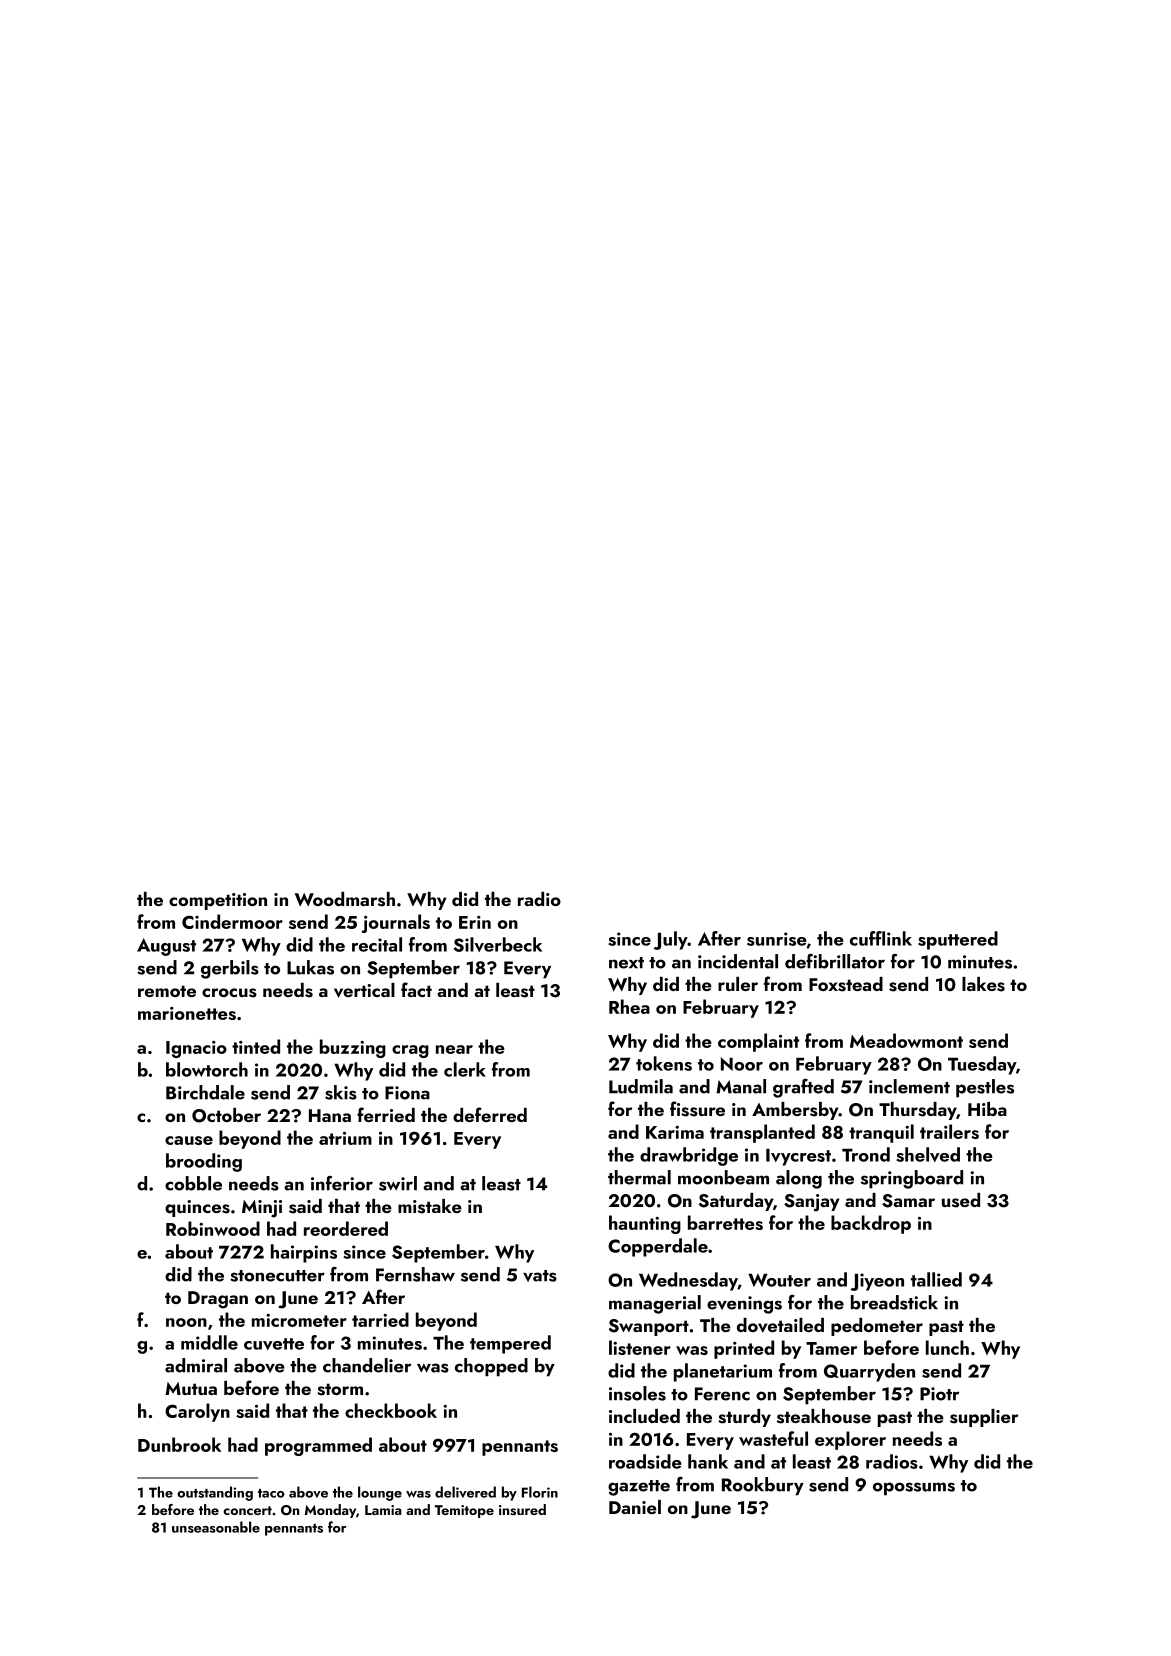  Describe the element at coordinates (391, 1410) in the page. I see `checkbook` at that location.
